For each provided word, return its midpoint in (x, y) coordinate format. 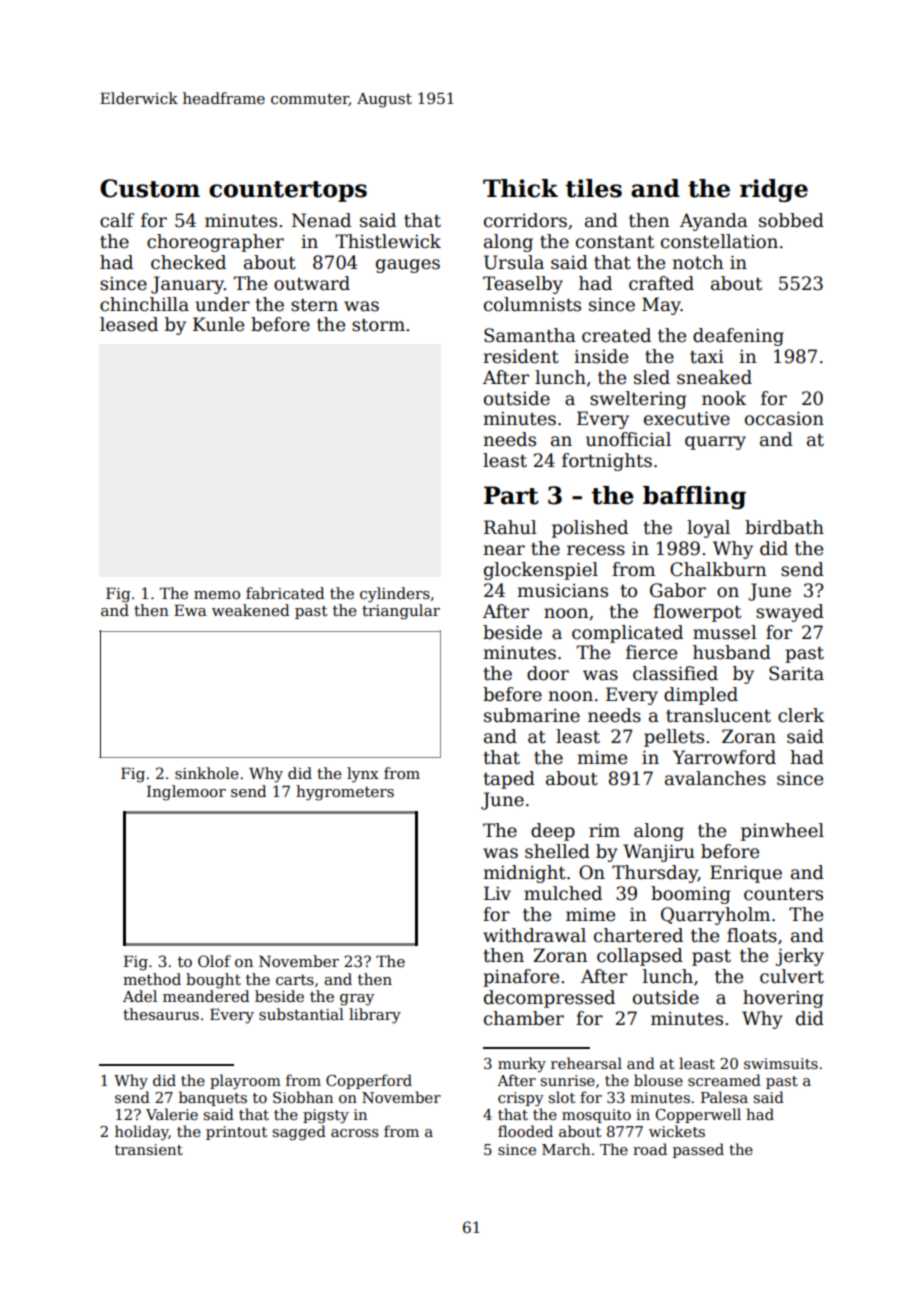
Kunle (218, 324)
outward (312, 283)
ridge (774, 190)
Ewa (190, 610)
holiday (142, 1133)
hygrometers (345, 793)
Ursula (514, 262)
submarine (532, 715)
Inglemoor (186, 793)
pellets (674, 738)
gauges (408, 266)
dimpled (701, 696)
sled (652, 377)
